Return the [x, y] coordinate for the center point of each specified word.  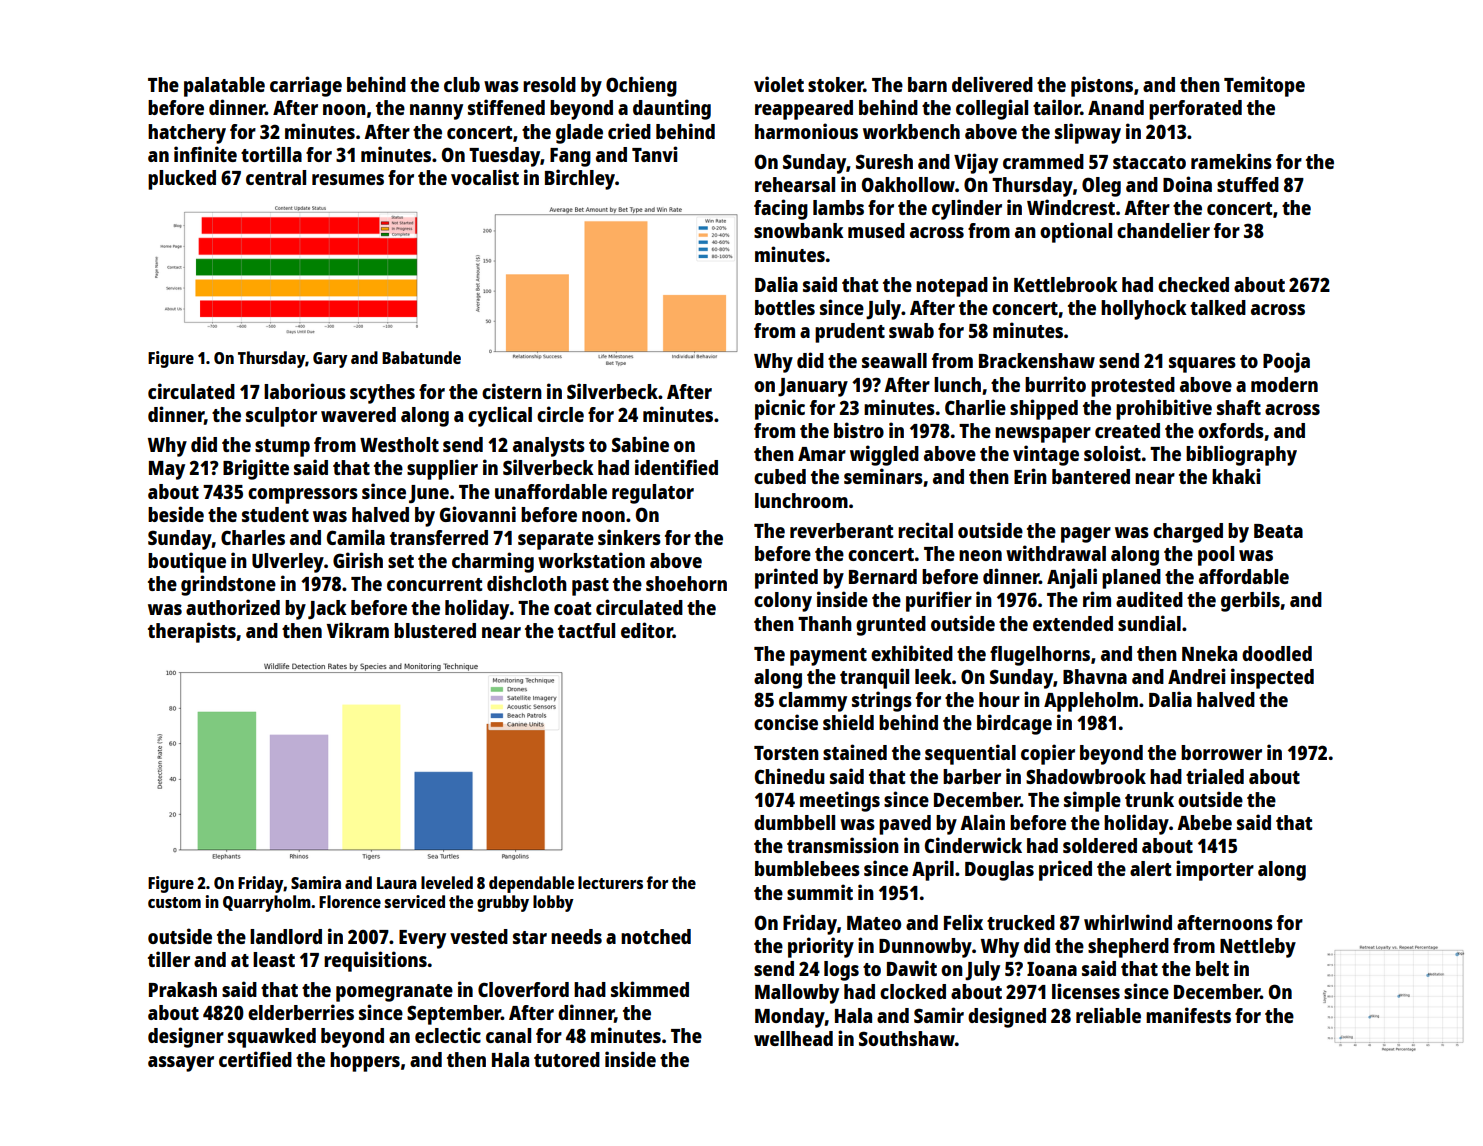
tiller [169, 959]
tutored [567, 1059]
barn [927, 84]
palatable [224, 87]
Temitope [1264, 86]
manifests [1188, 1015]
